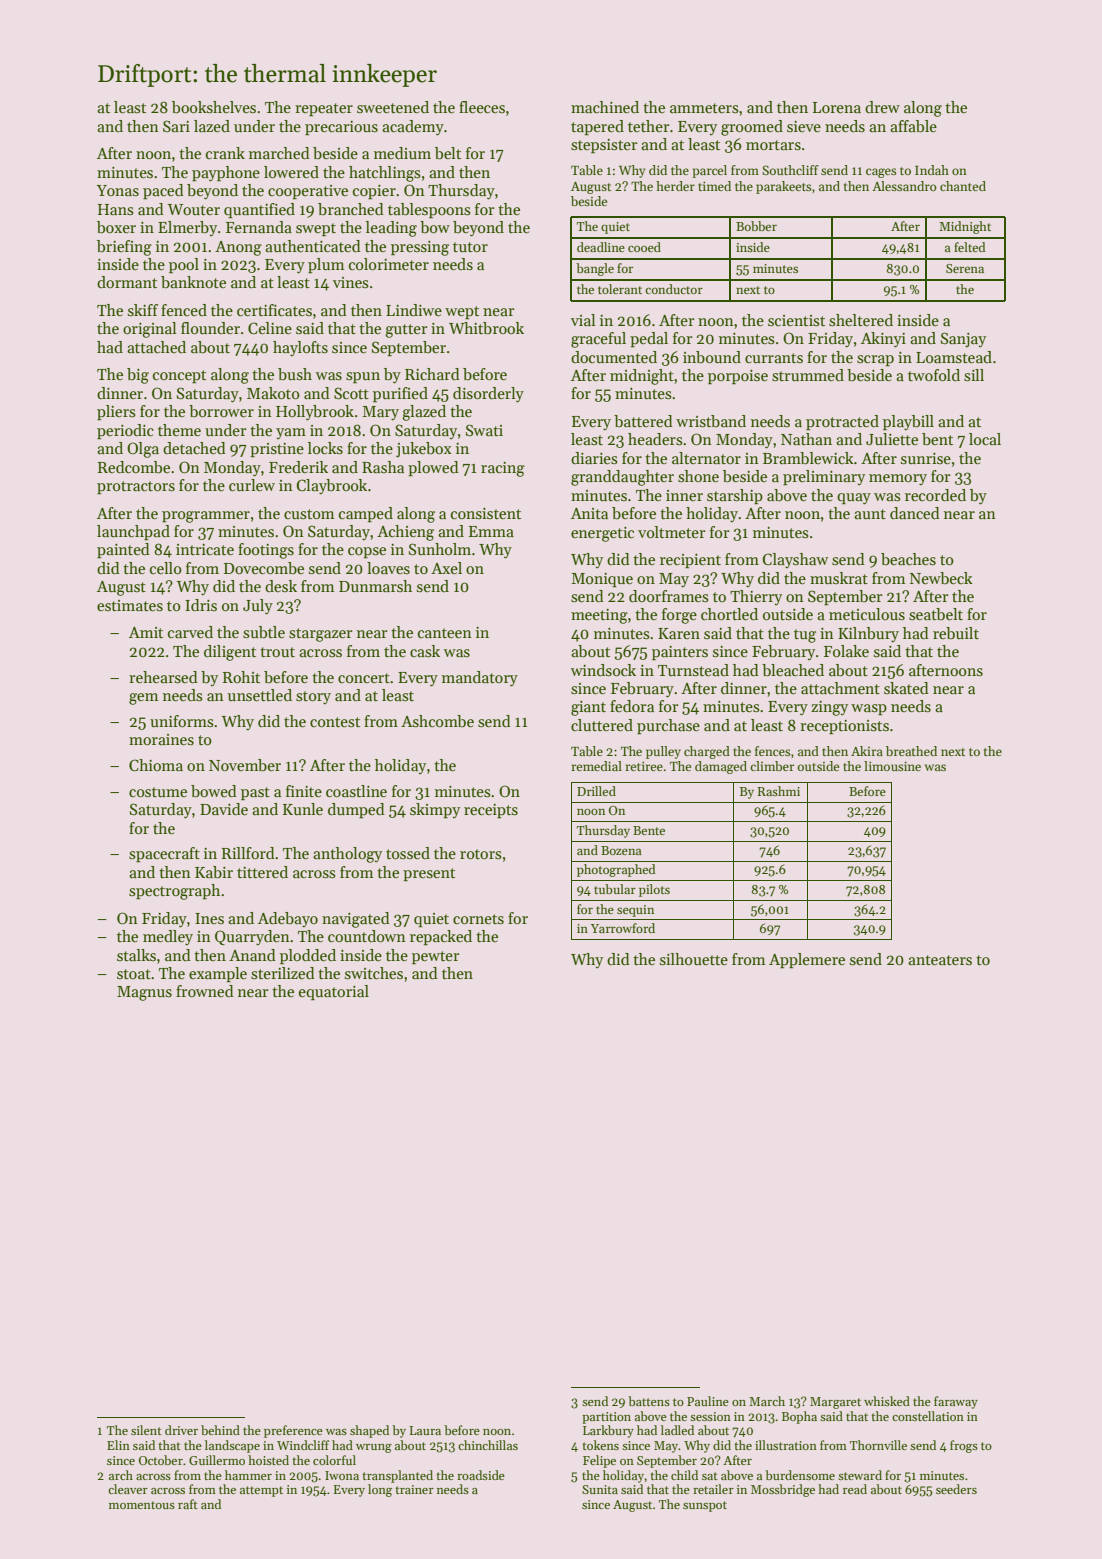  I want to click on sheltered, so click(861, 320).
